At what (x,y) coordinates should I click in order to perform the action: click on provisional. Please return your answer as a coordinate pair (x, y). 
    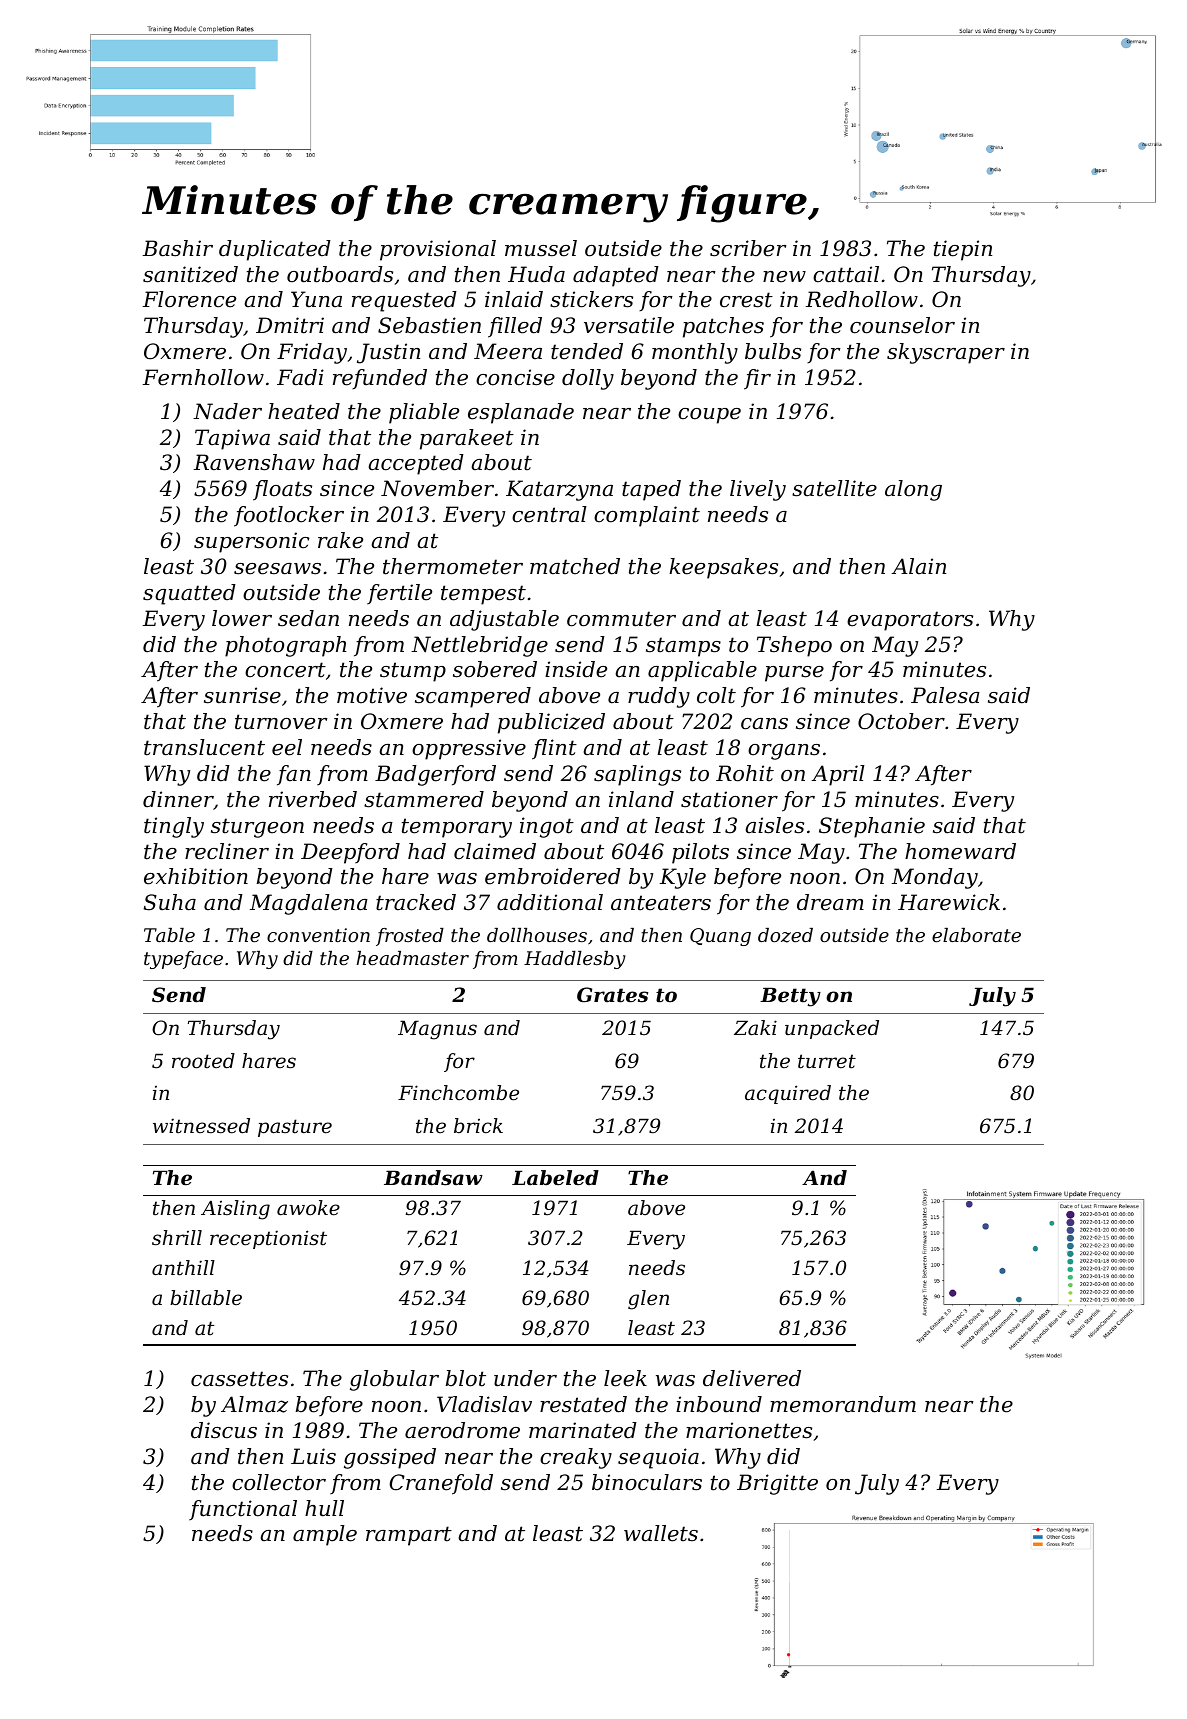
    Looking at the image, I should click on (438, 250).
